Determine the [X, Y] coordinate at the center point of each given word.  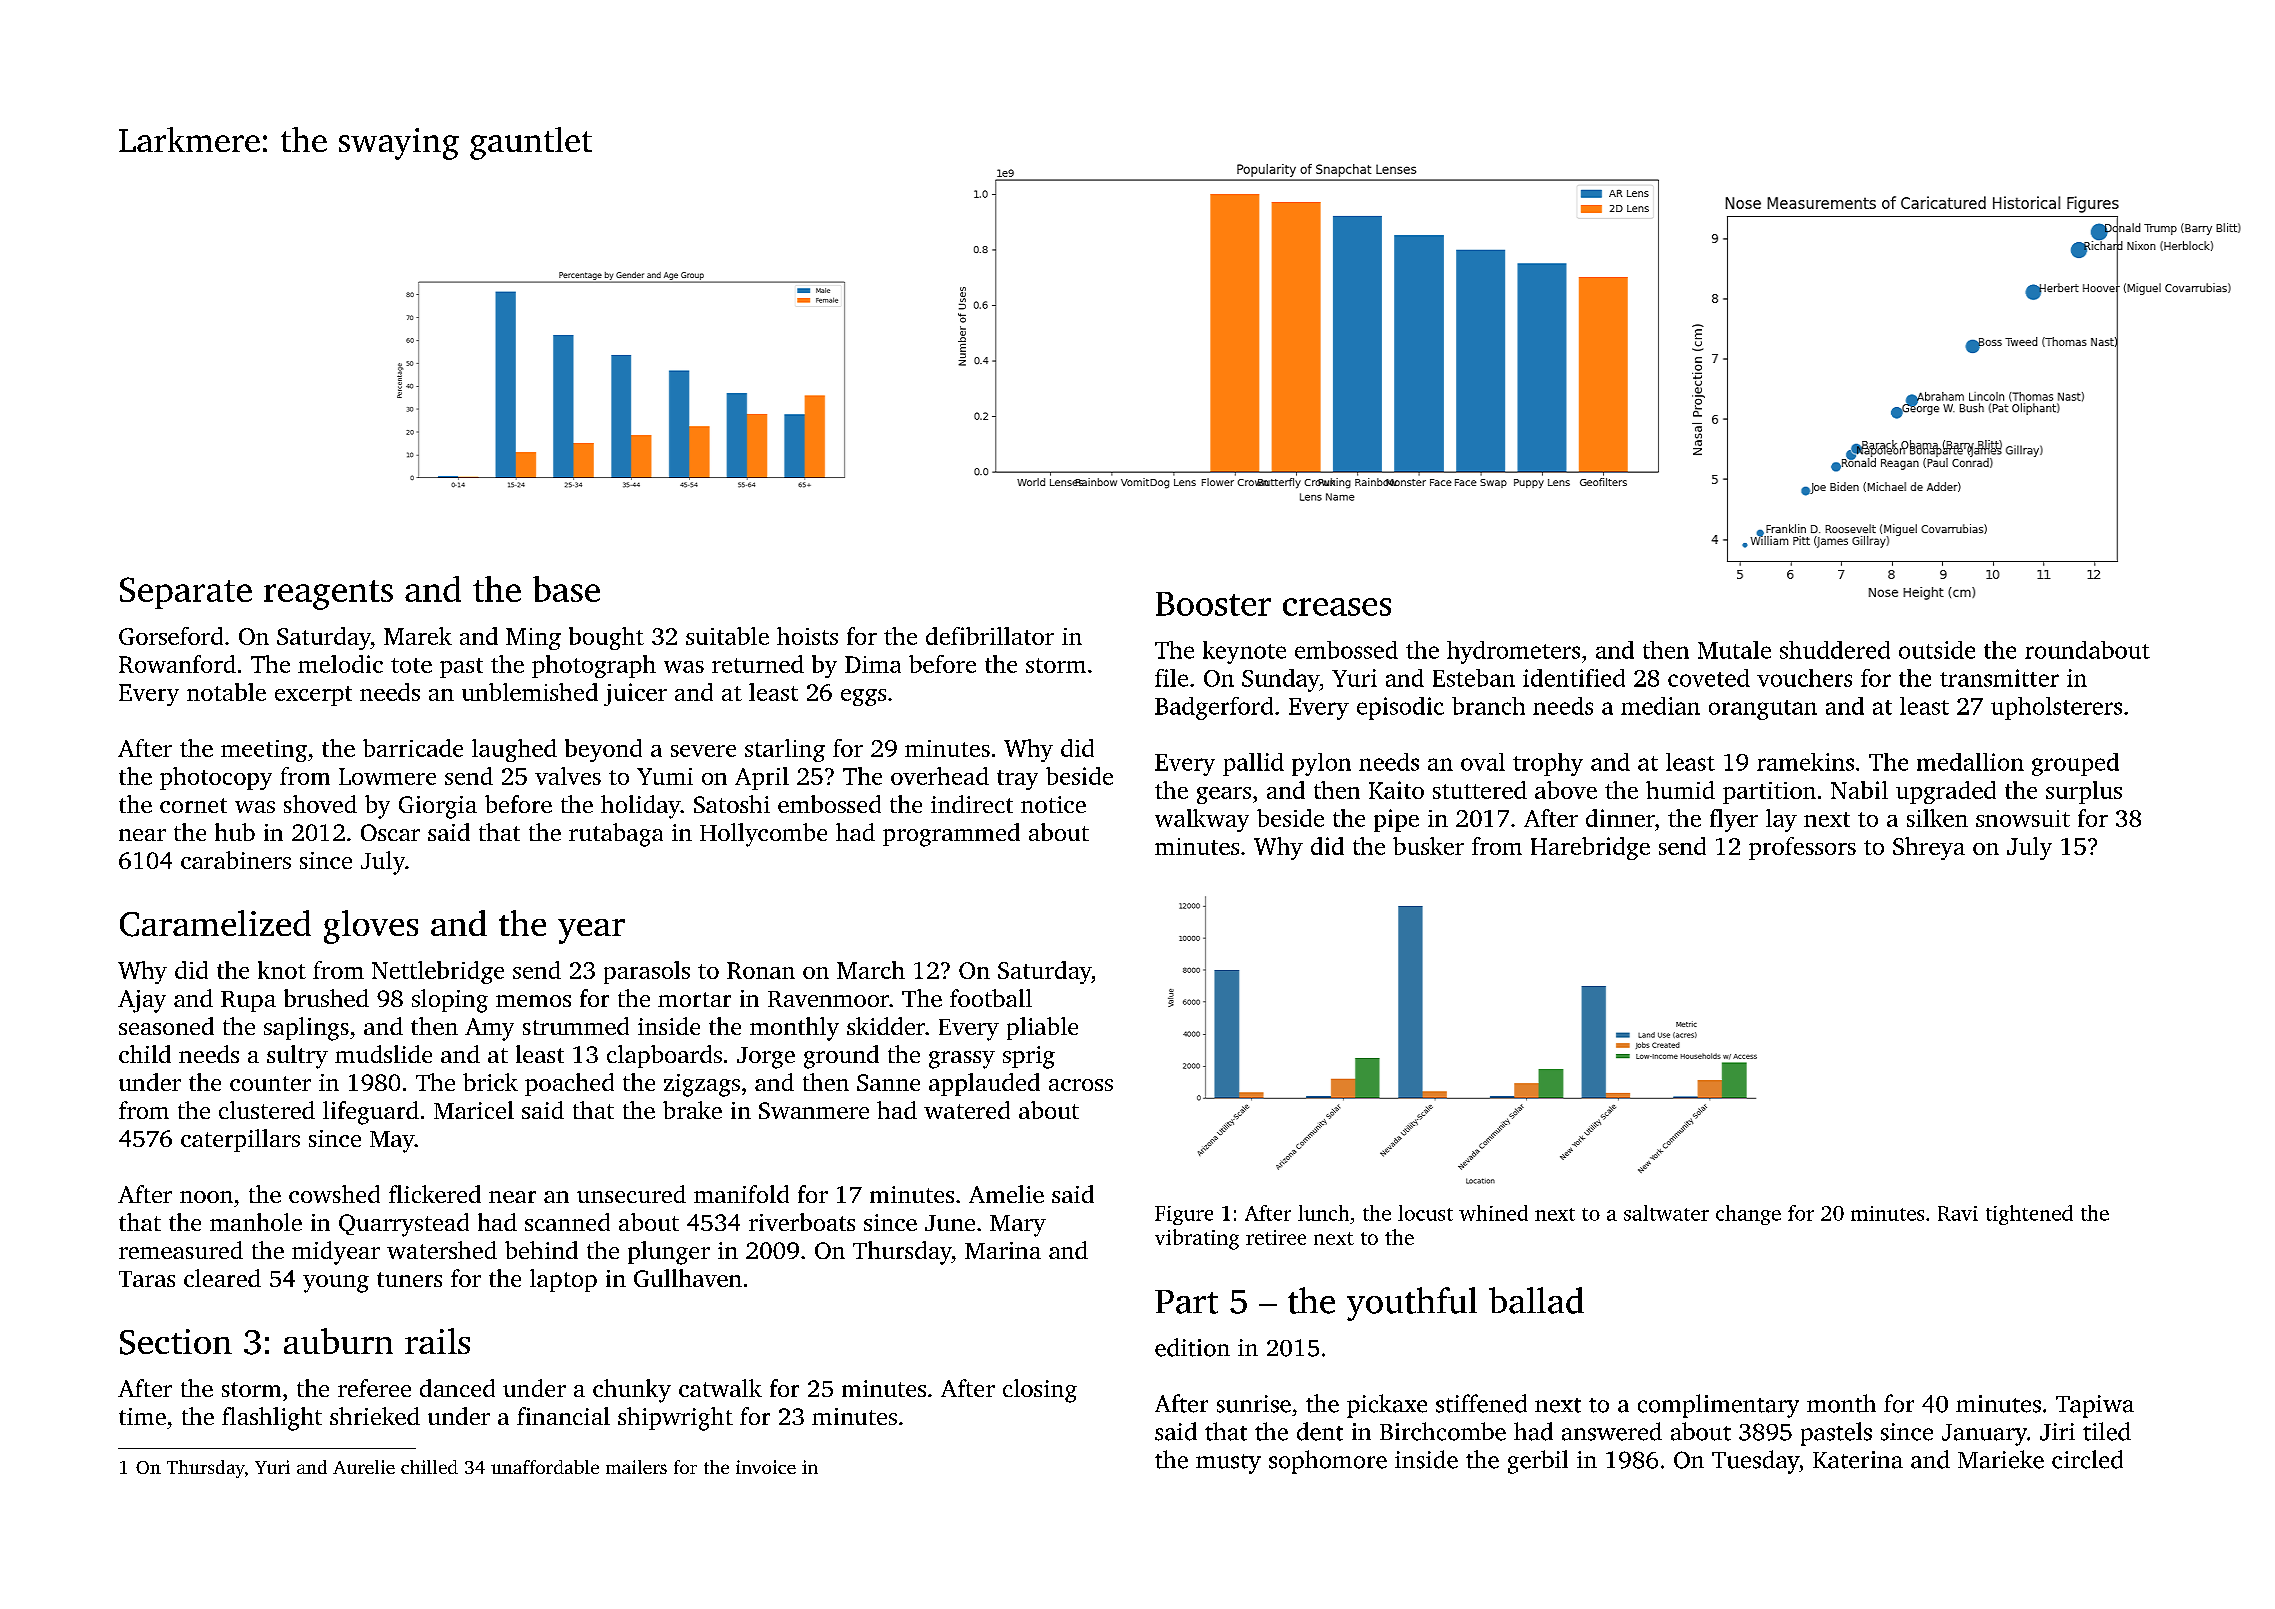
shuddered [1835, 650]
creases [1337, 607]
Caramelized [215, 923]
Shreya [1929, 848]
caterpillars [240, 1140]
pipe [1396, 820]
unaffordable [545, 1467]
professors [1802, 848]
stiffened [1481, 1403]
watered [967, 1110]
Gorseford [171, 636]
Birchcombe [1443, 1431]
